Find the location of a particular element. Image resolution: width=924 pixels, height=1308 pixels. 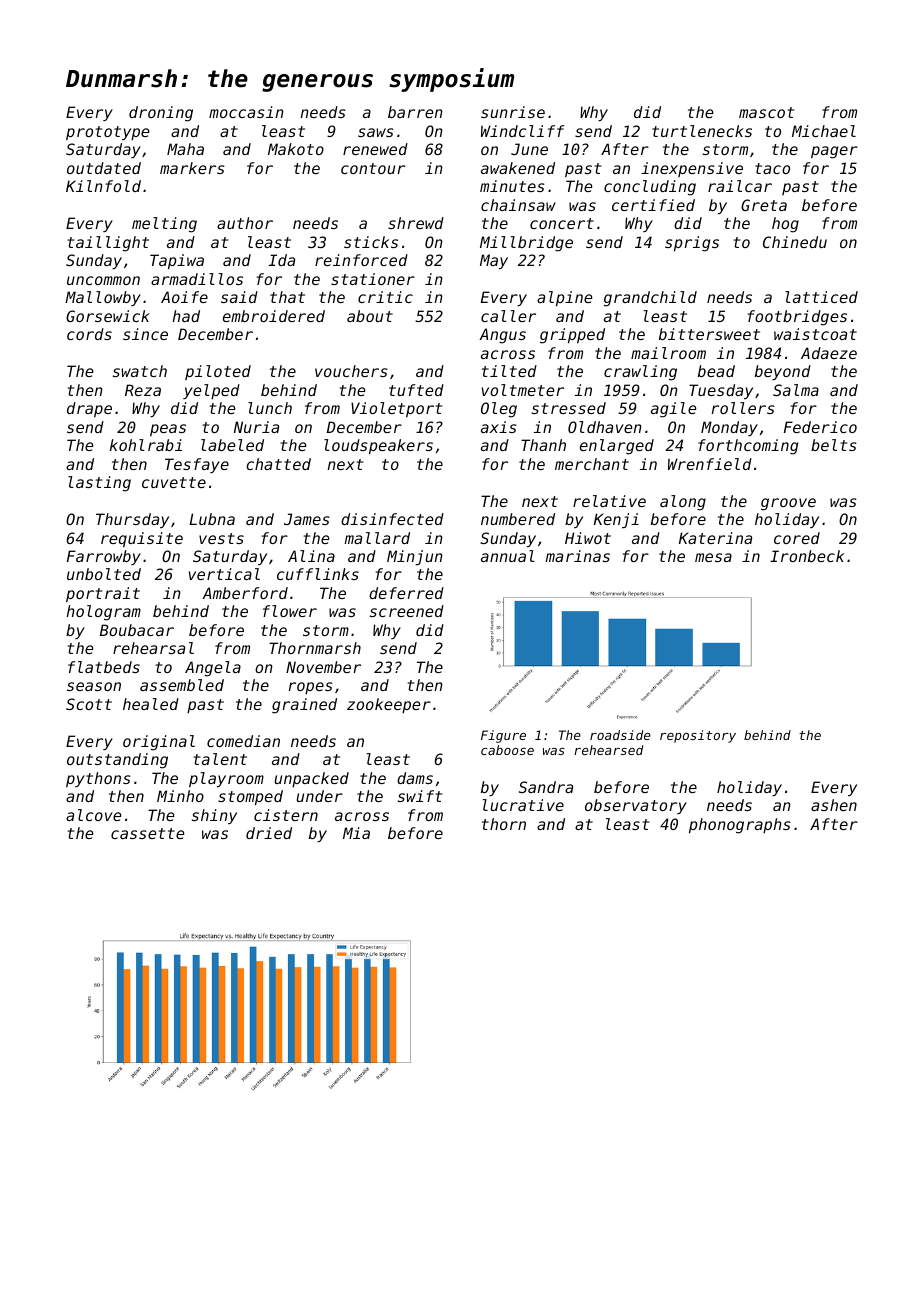

Minjun is located at coordinates (415, 557).
